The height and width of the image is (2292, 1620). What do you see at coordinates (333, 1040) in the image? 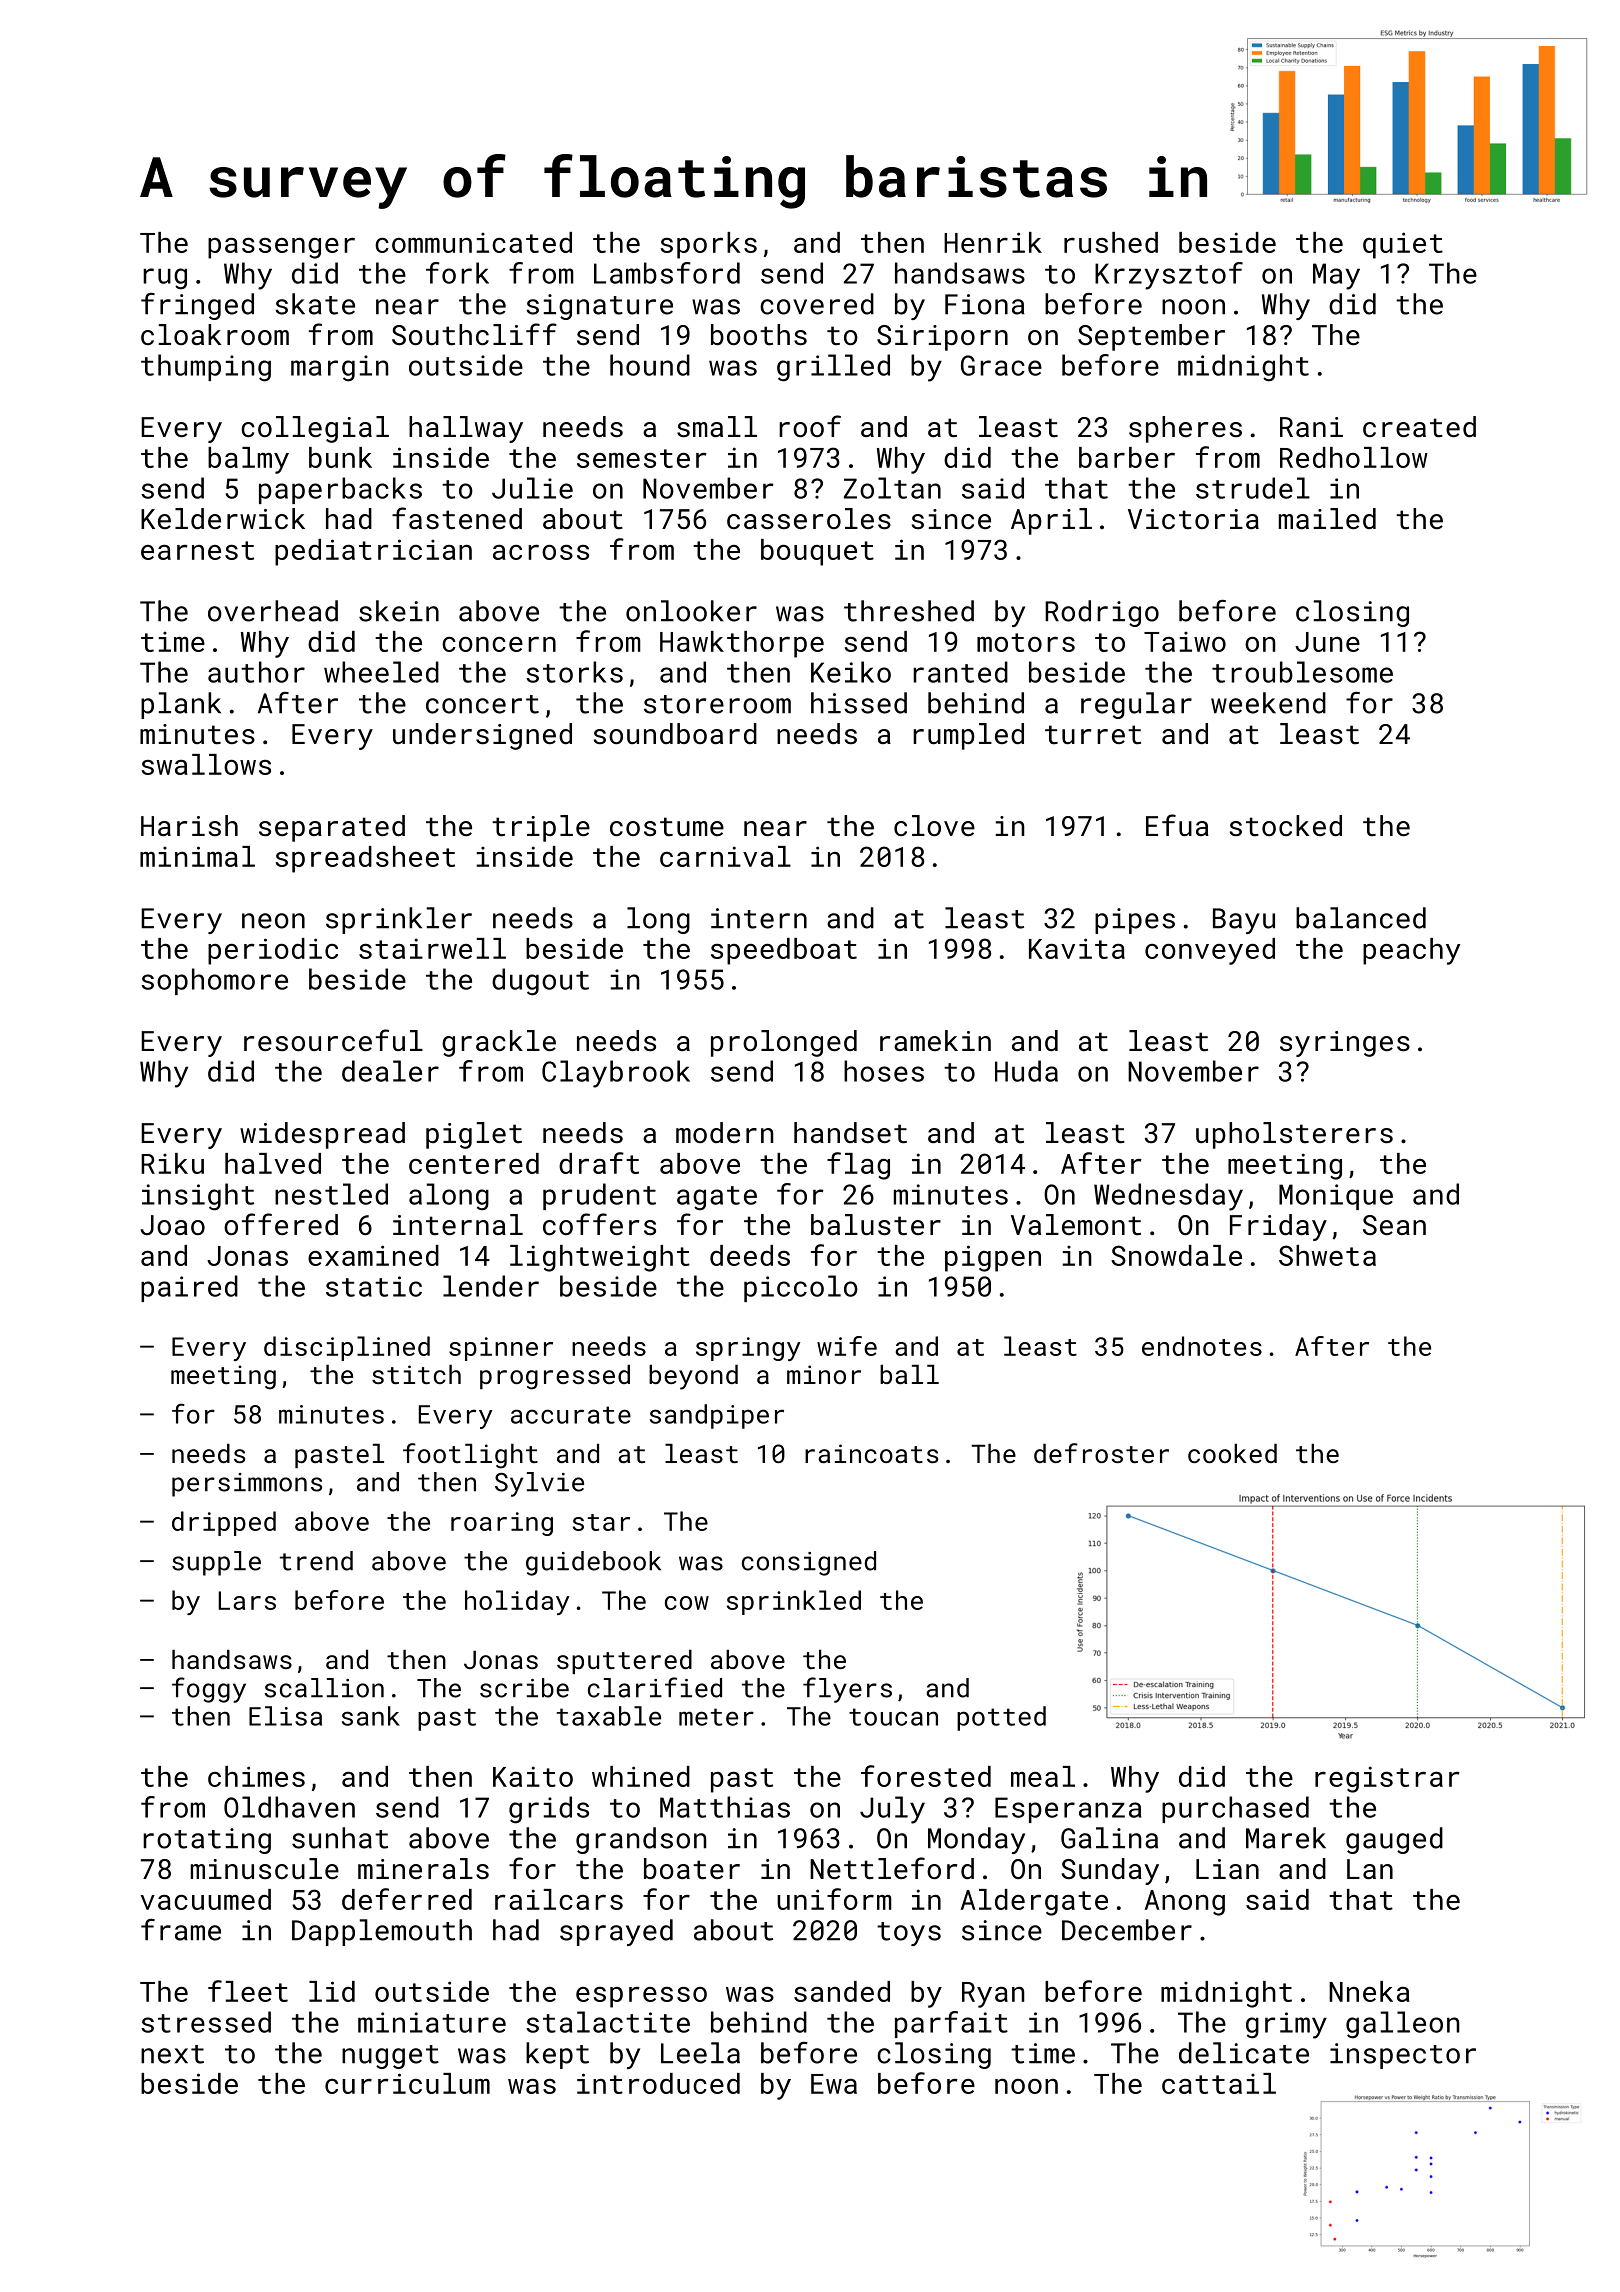
I see `resourceful` at bounding box center [333, 1040].
